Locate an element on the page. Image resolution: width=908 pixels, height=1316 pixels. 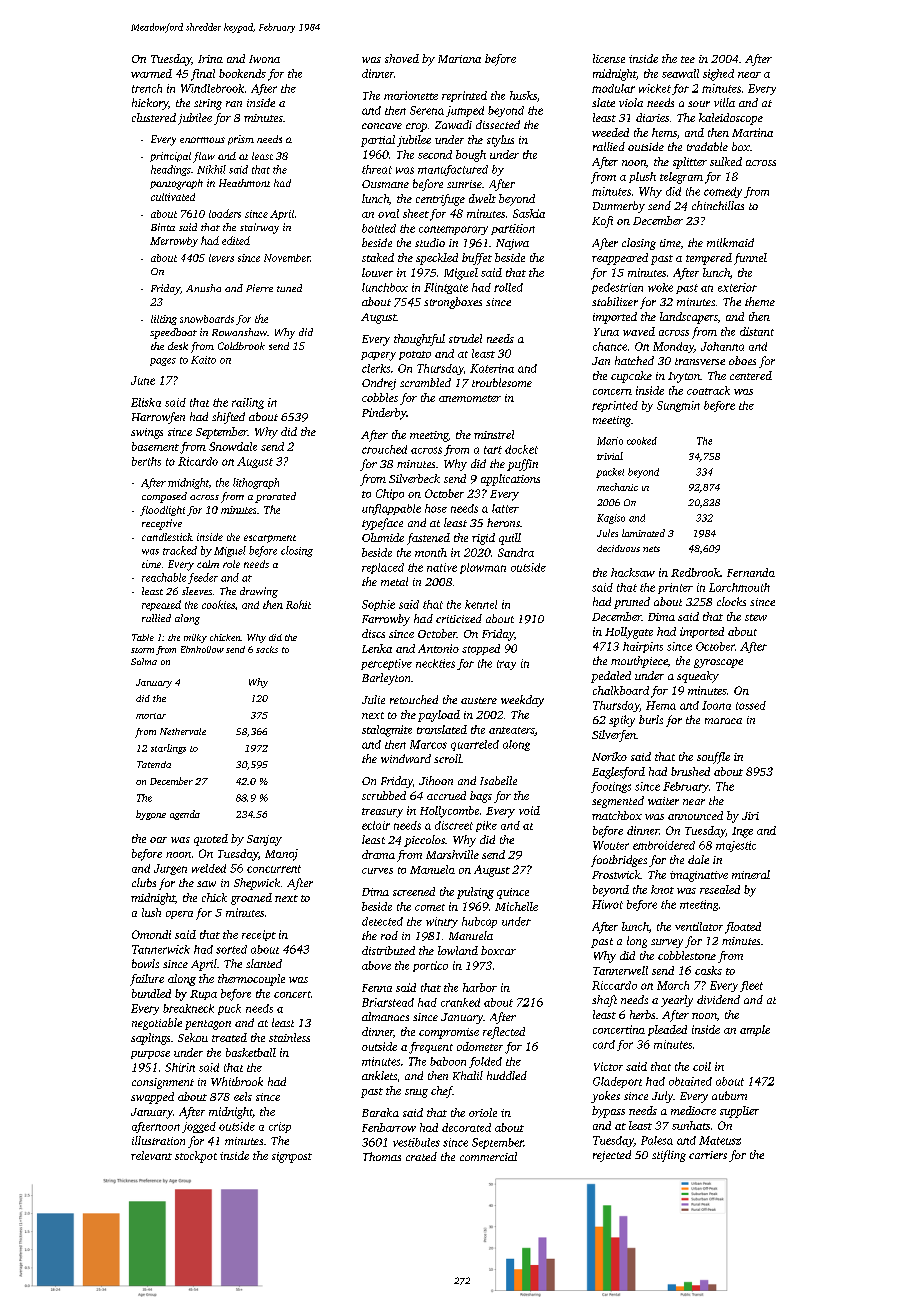
kaleidoscope is located at coordinates (731, 119).
